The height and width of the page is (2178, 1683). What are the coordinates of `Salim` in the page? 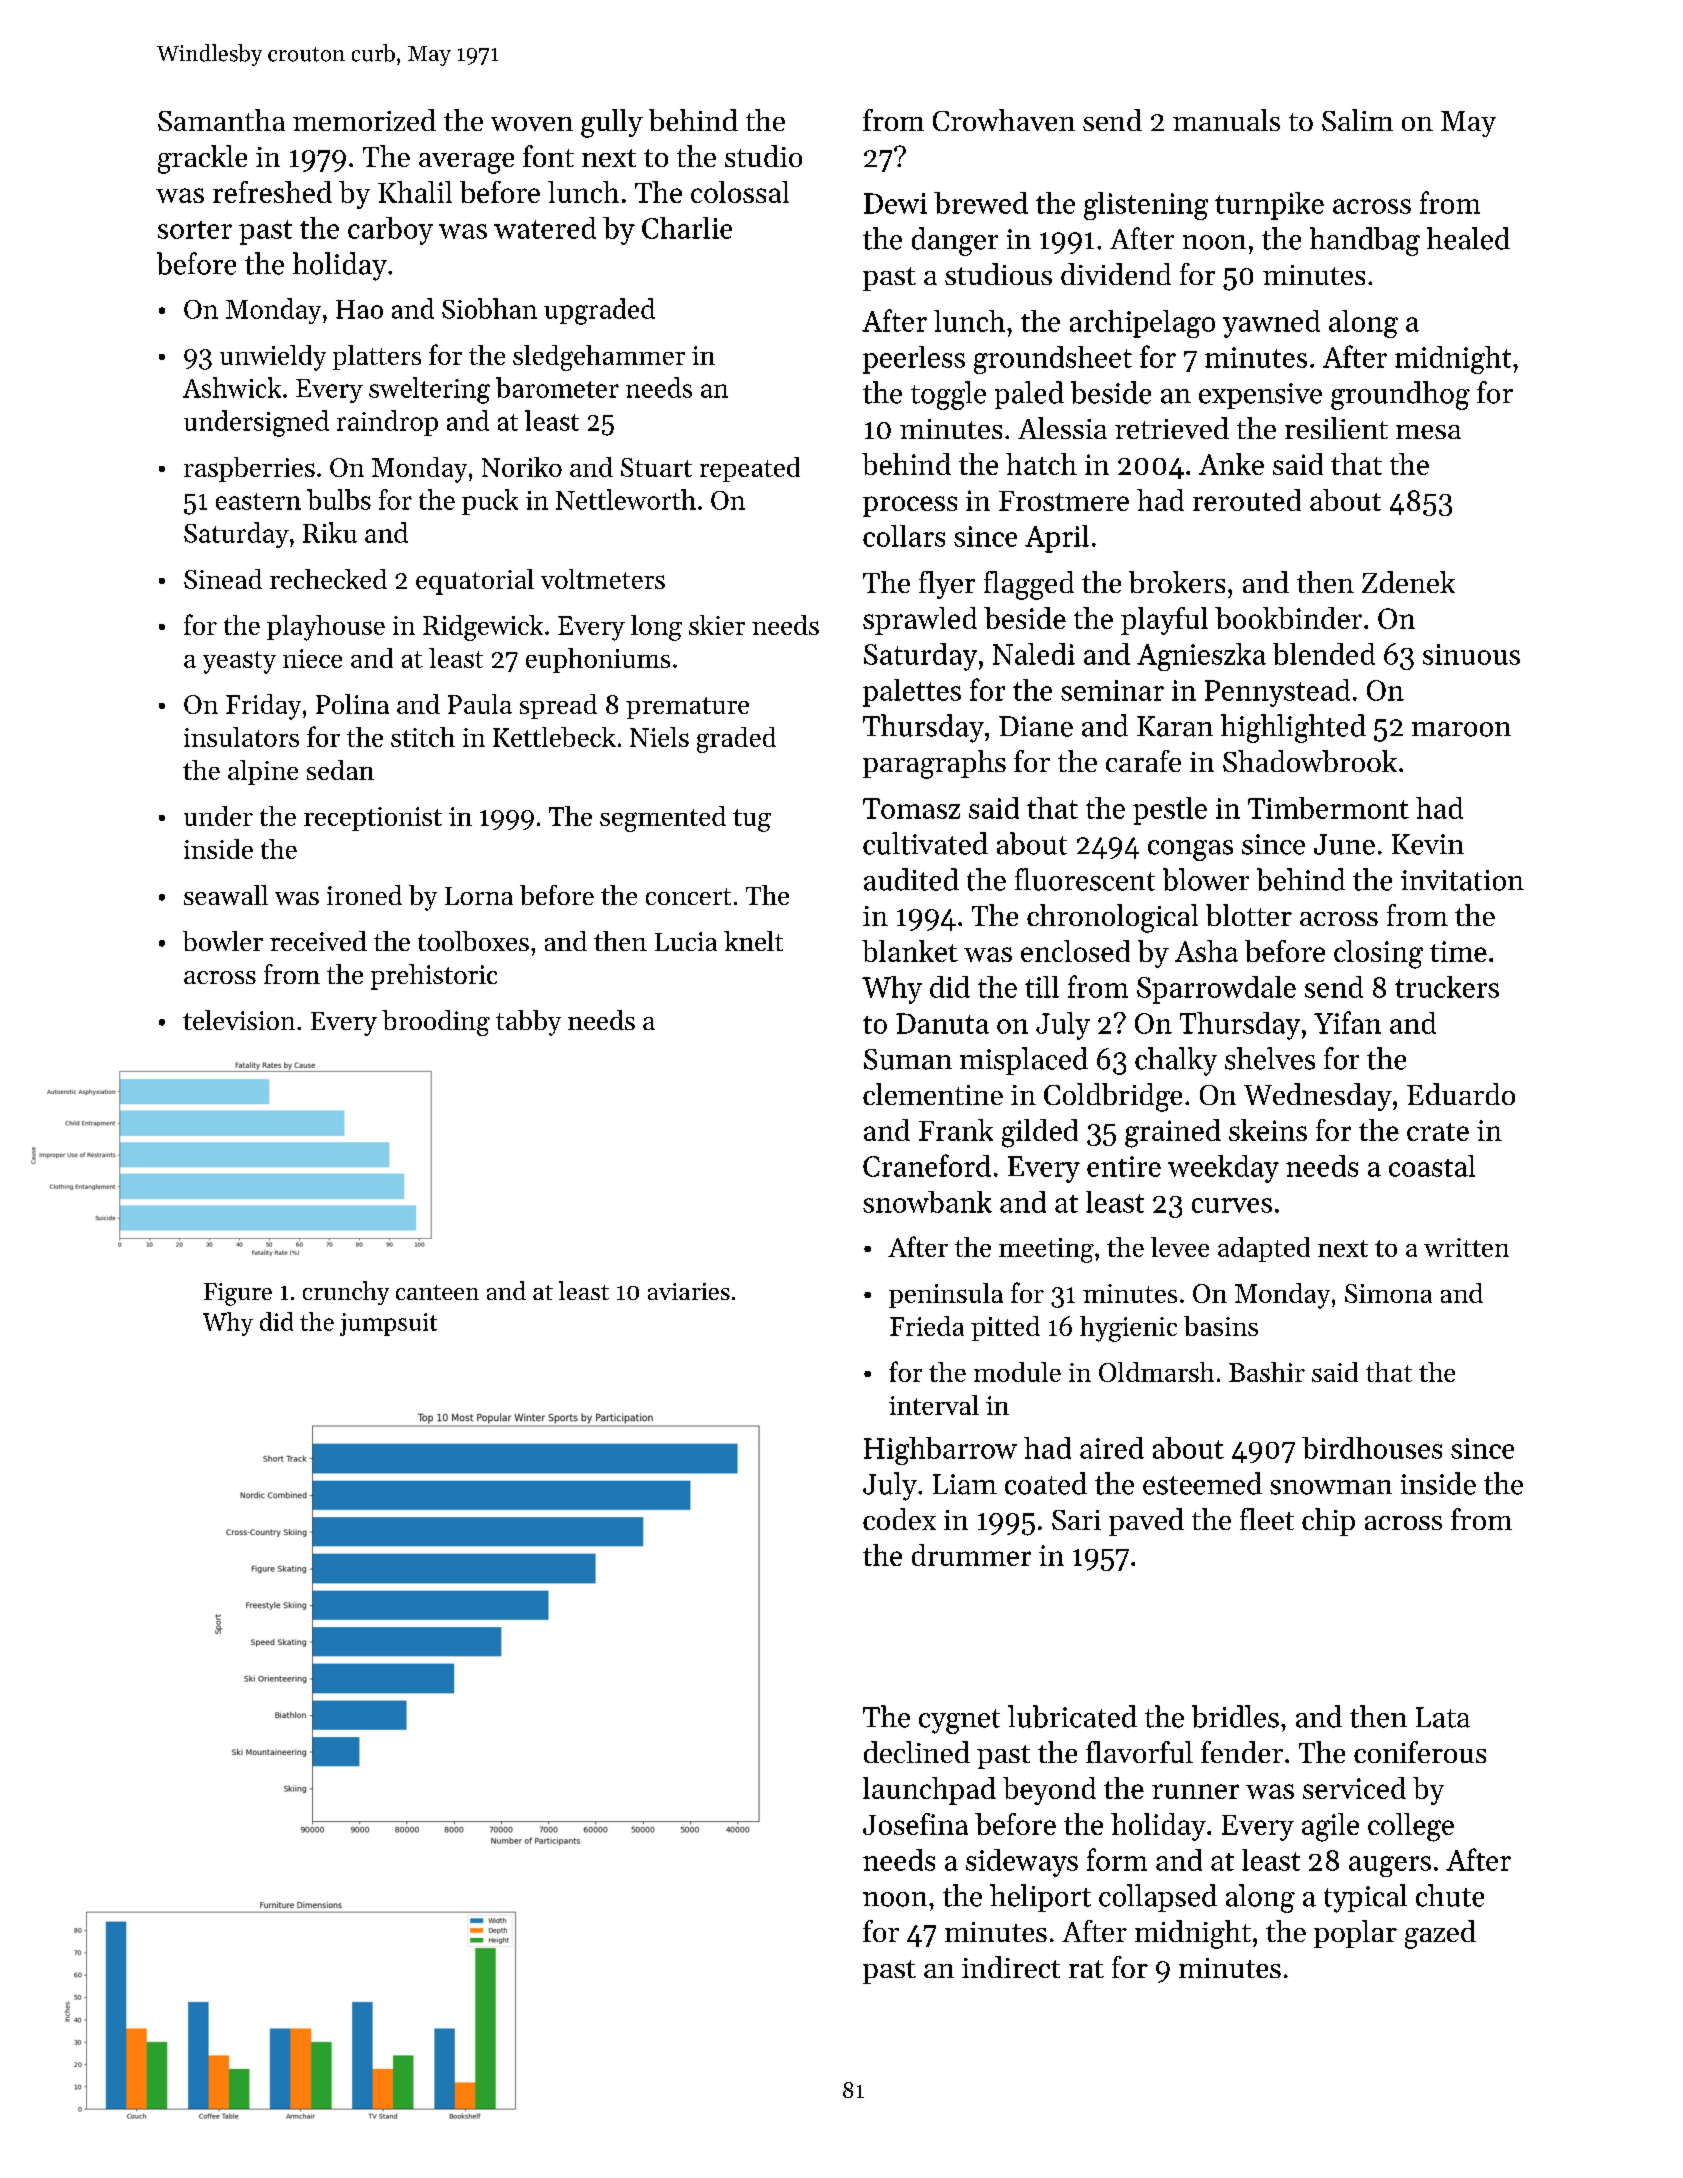 It's located at (1357, 120).
